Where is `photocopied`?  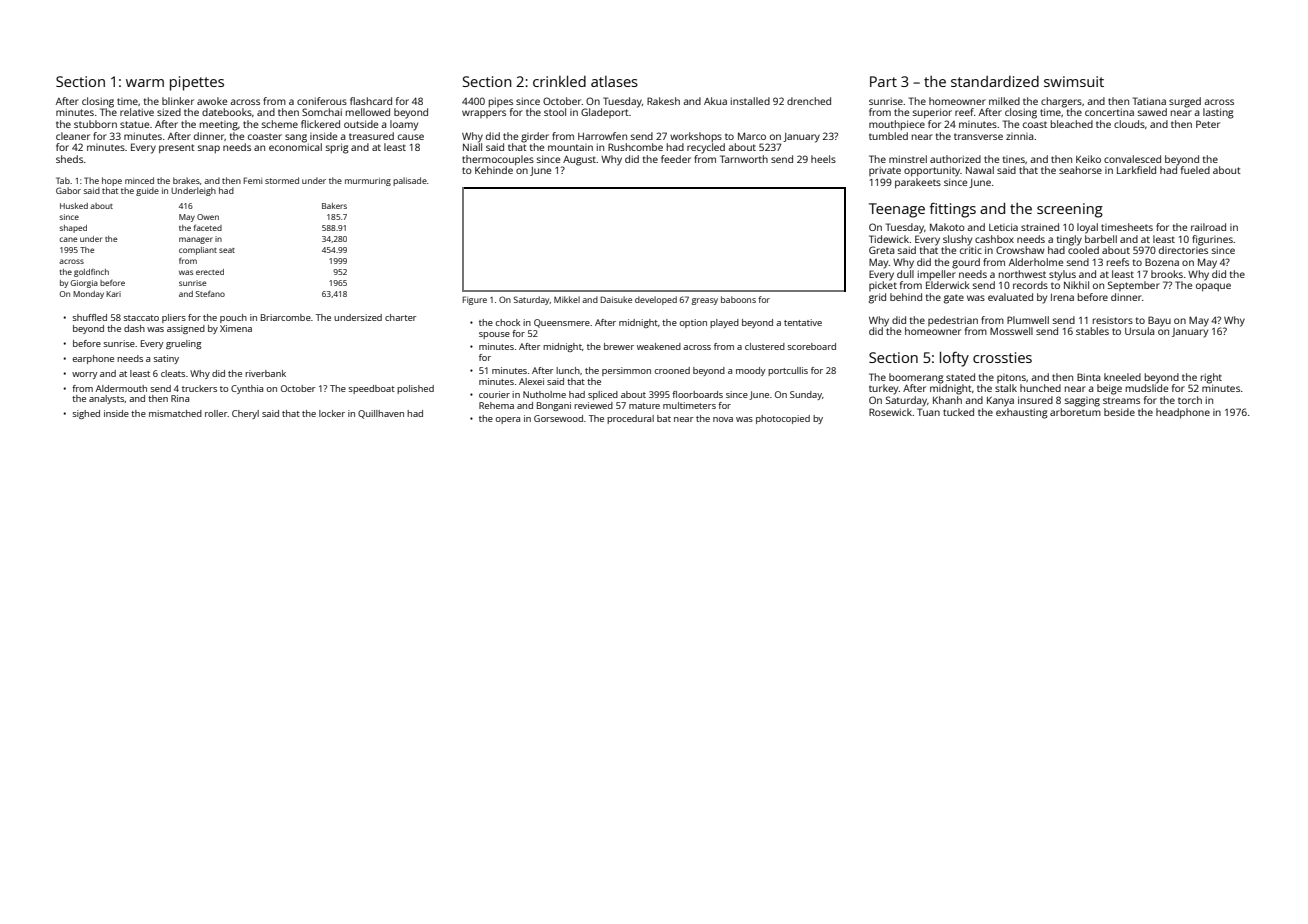 photocopied is located at coordinates (783, 419).
